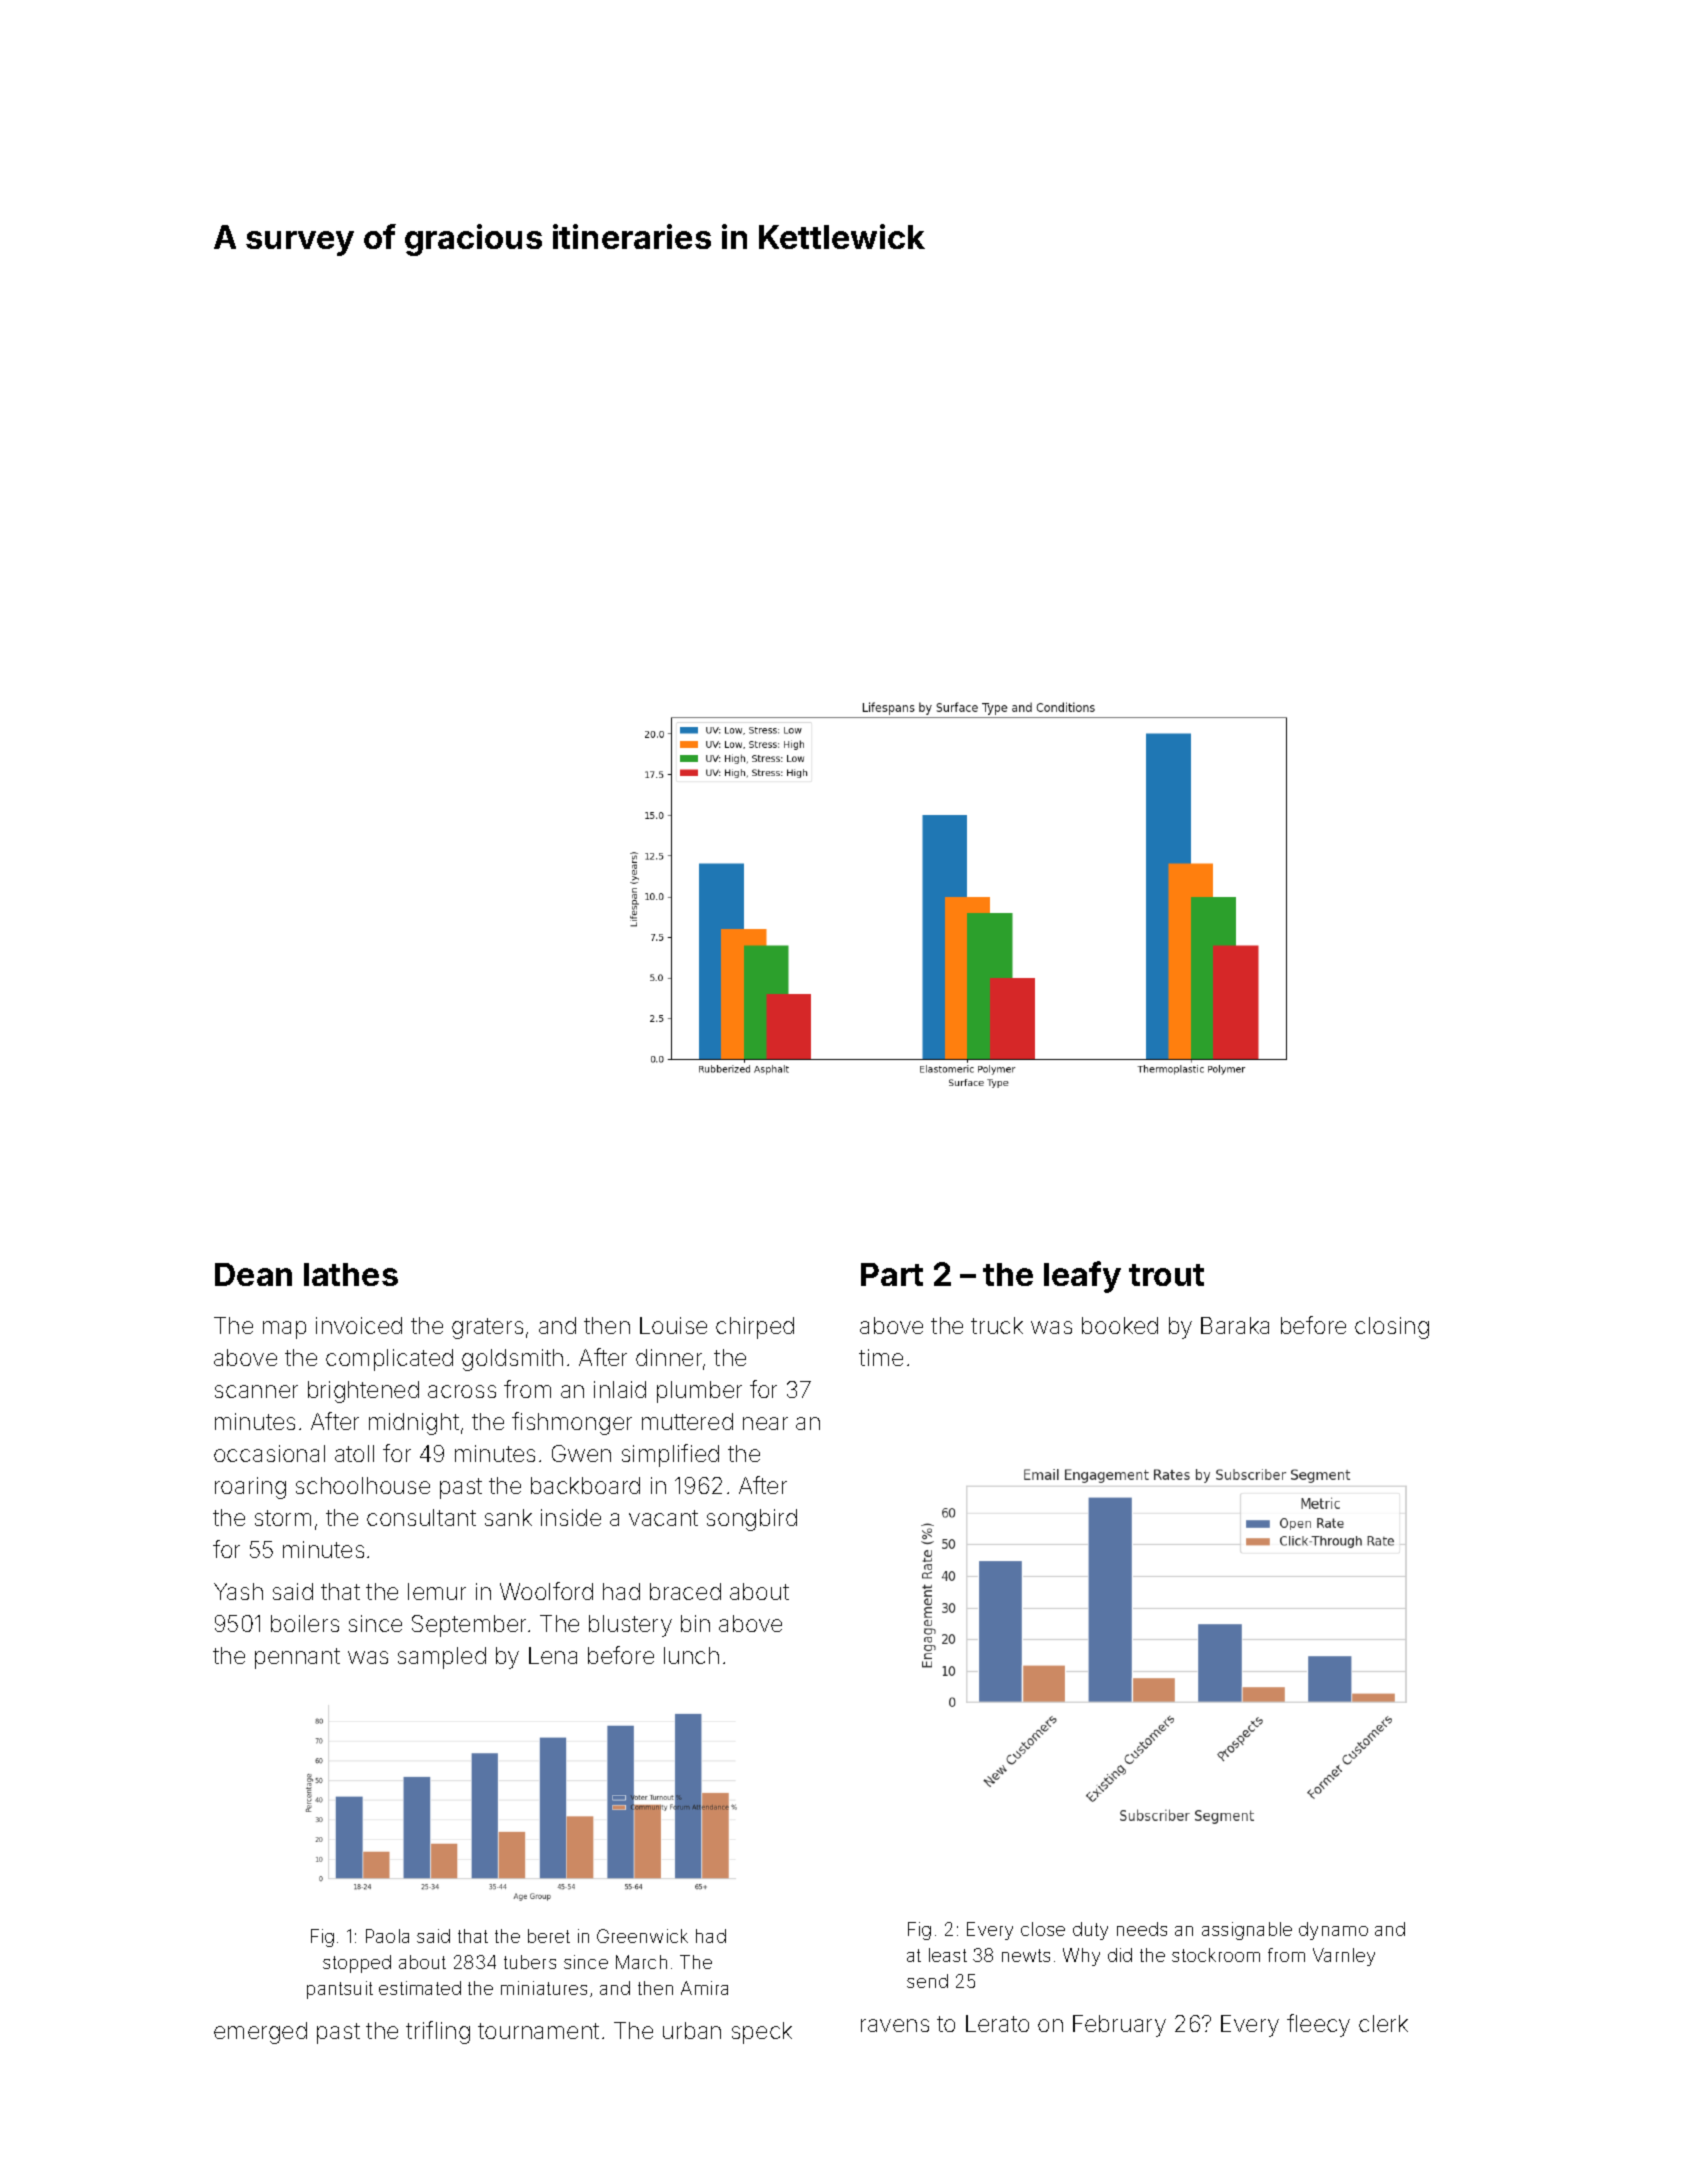 The image size is (1683, 2178). Describe the element at coordinates (284, 1330) in the page. I see `map` at that location.
